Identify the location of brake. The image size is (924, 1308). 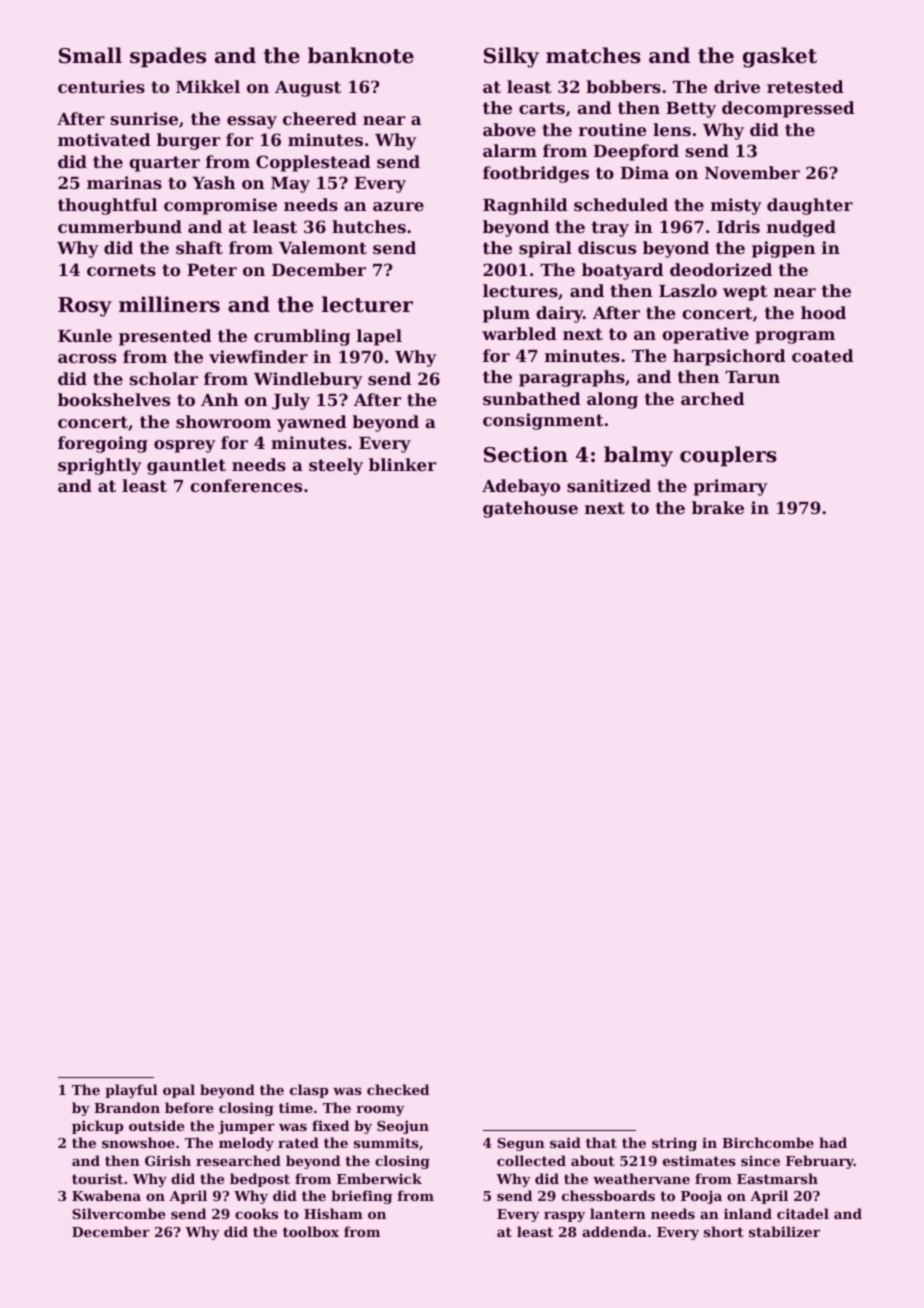
(718, 507).
